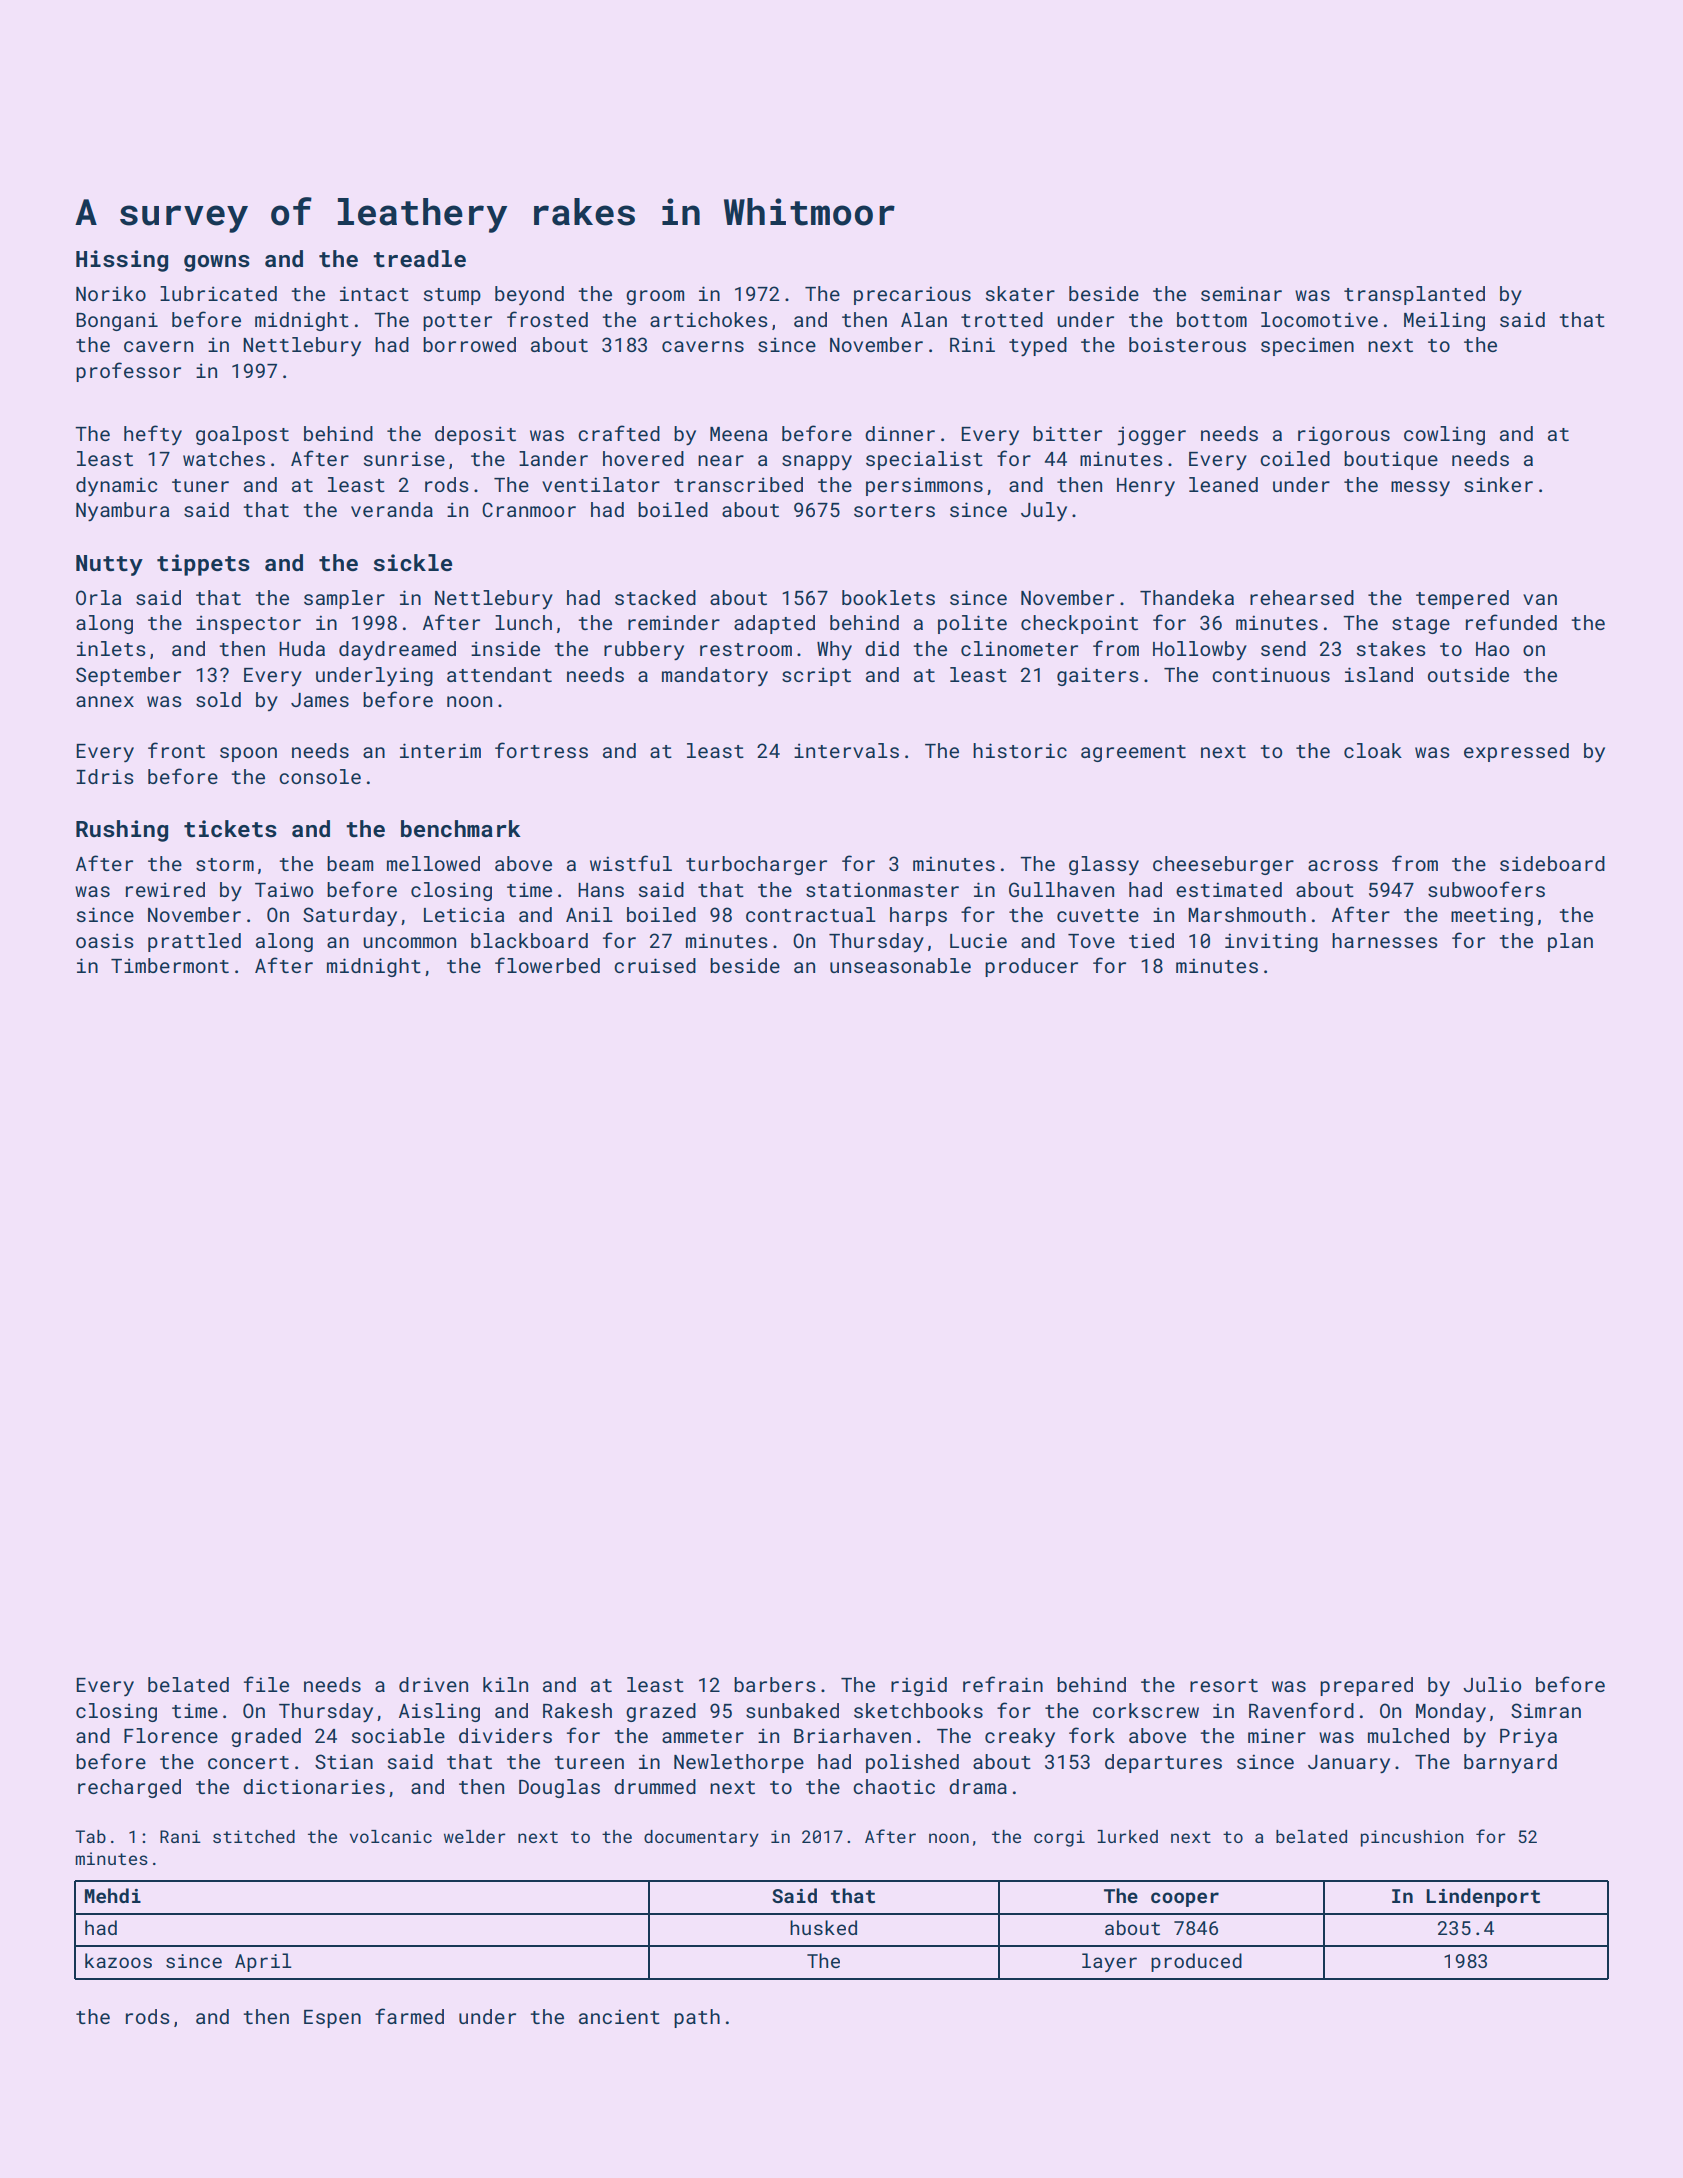 The image size is (1683, 2178). I want to click on stacked, so click(655, 597).
